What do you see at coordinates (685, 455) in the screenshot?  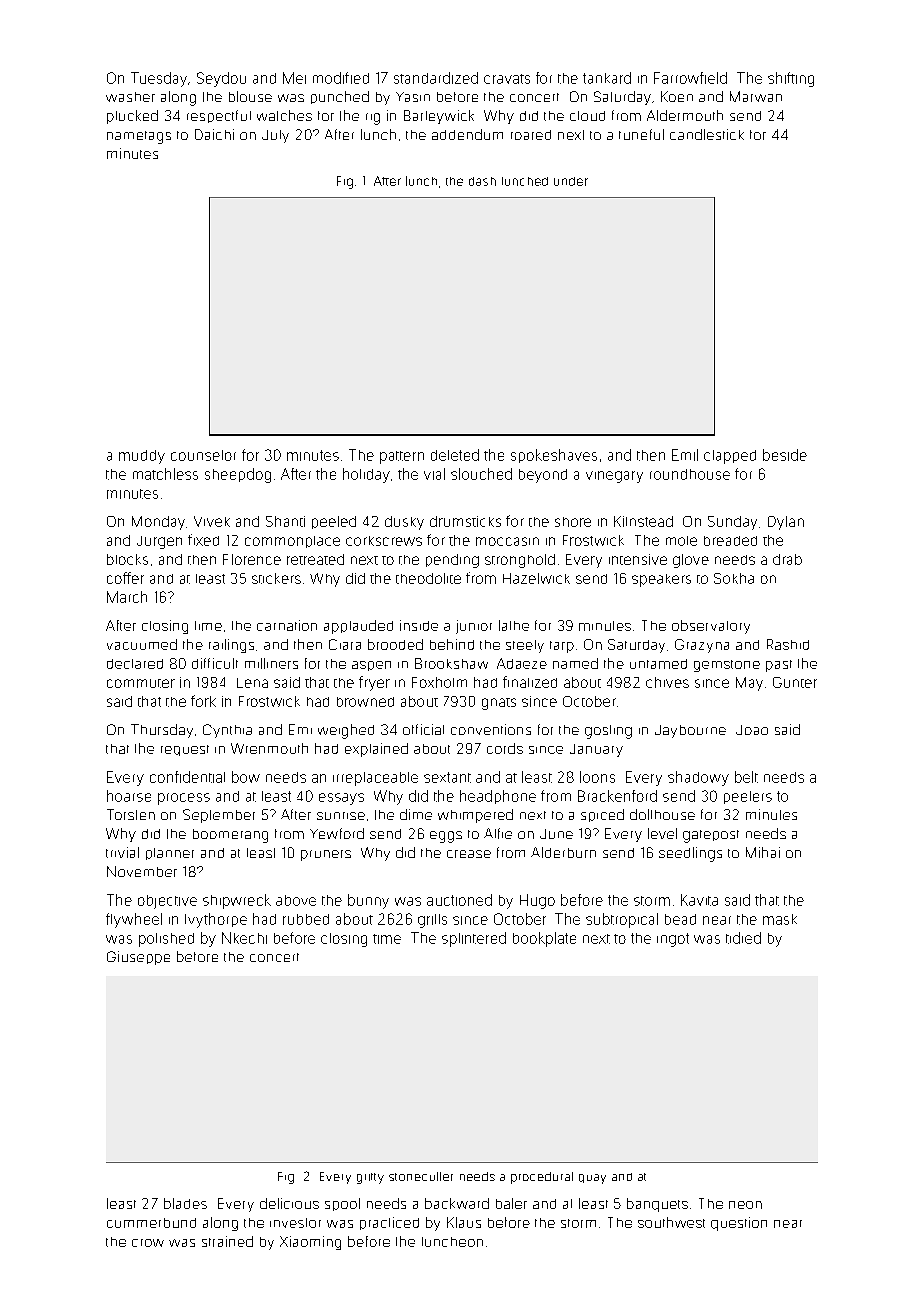 I see `Emil` at bounding box center [685, 455].
